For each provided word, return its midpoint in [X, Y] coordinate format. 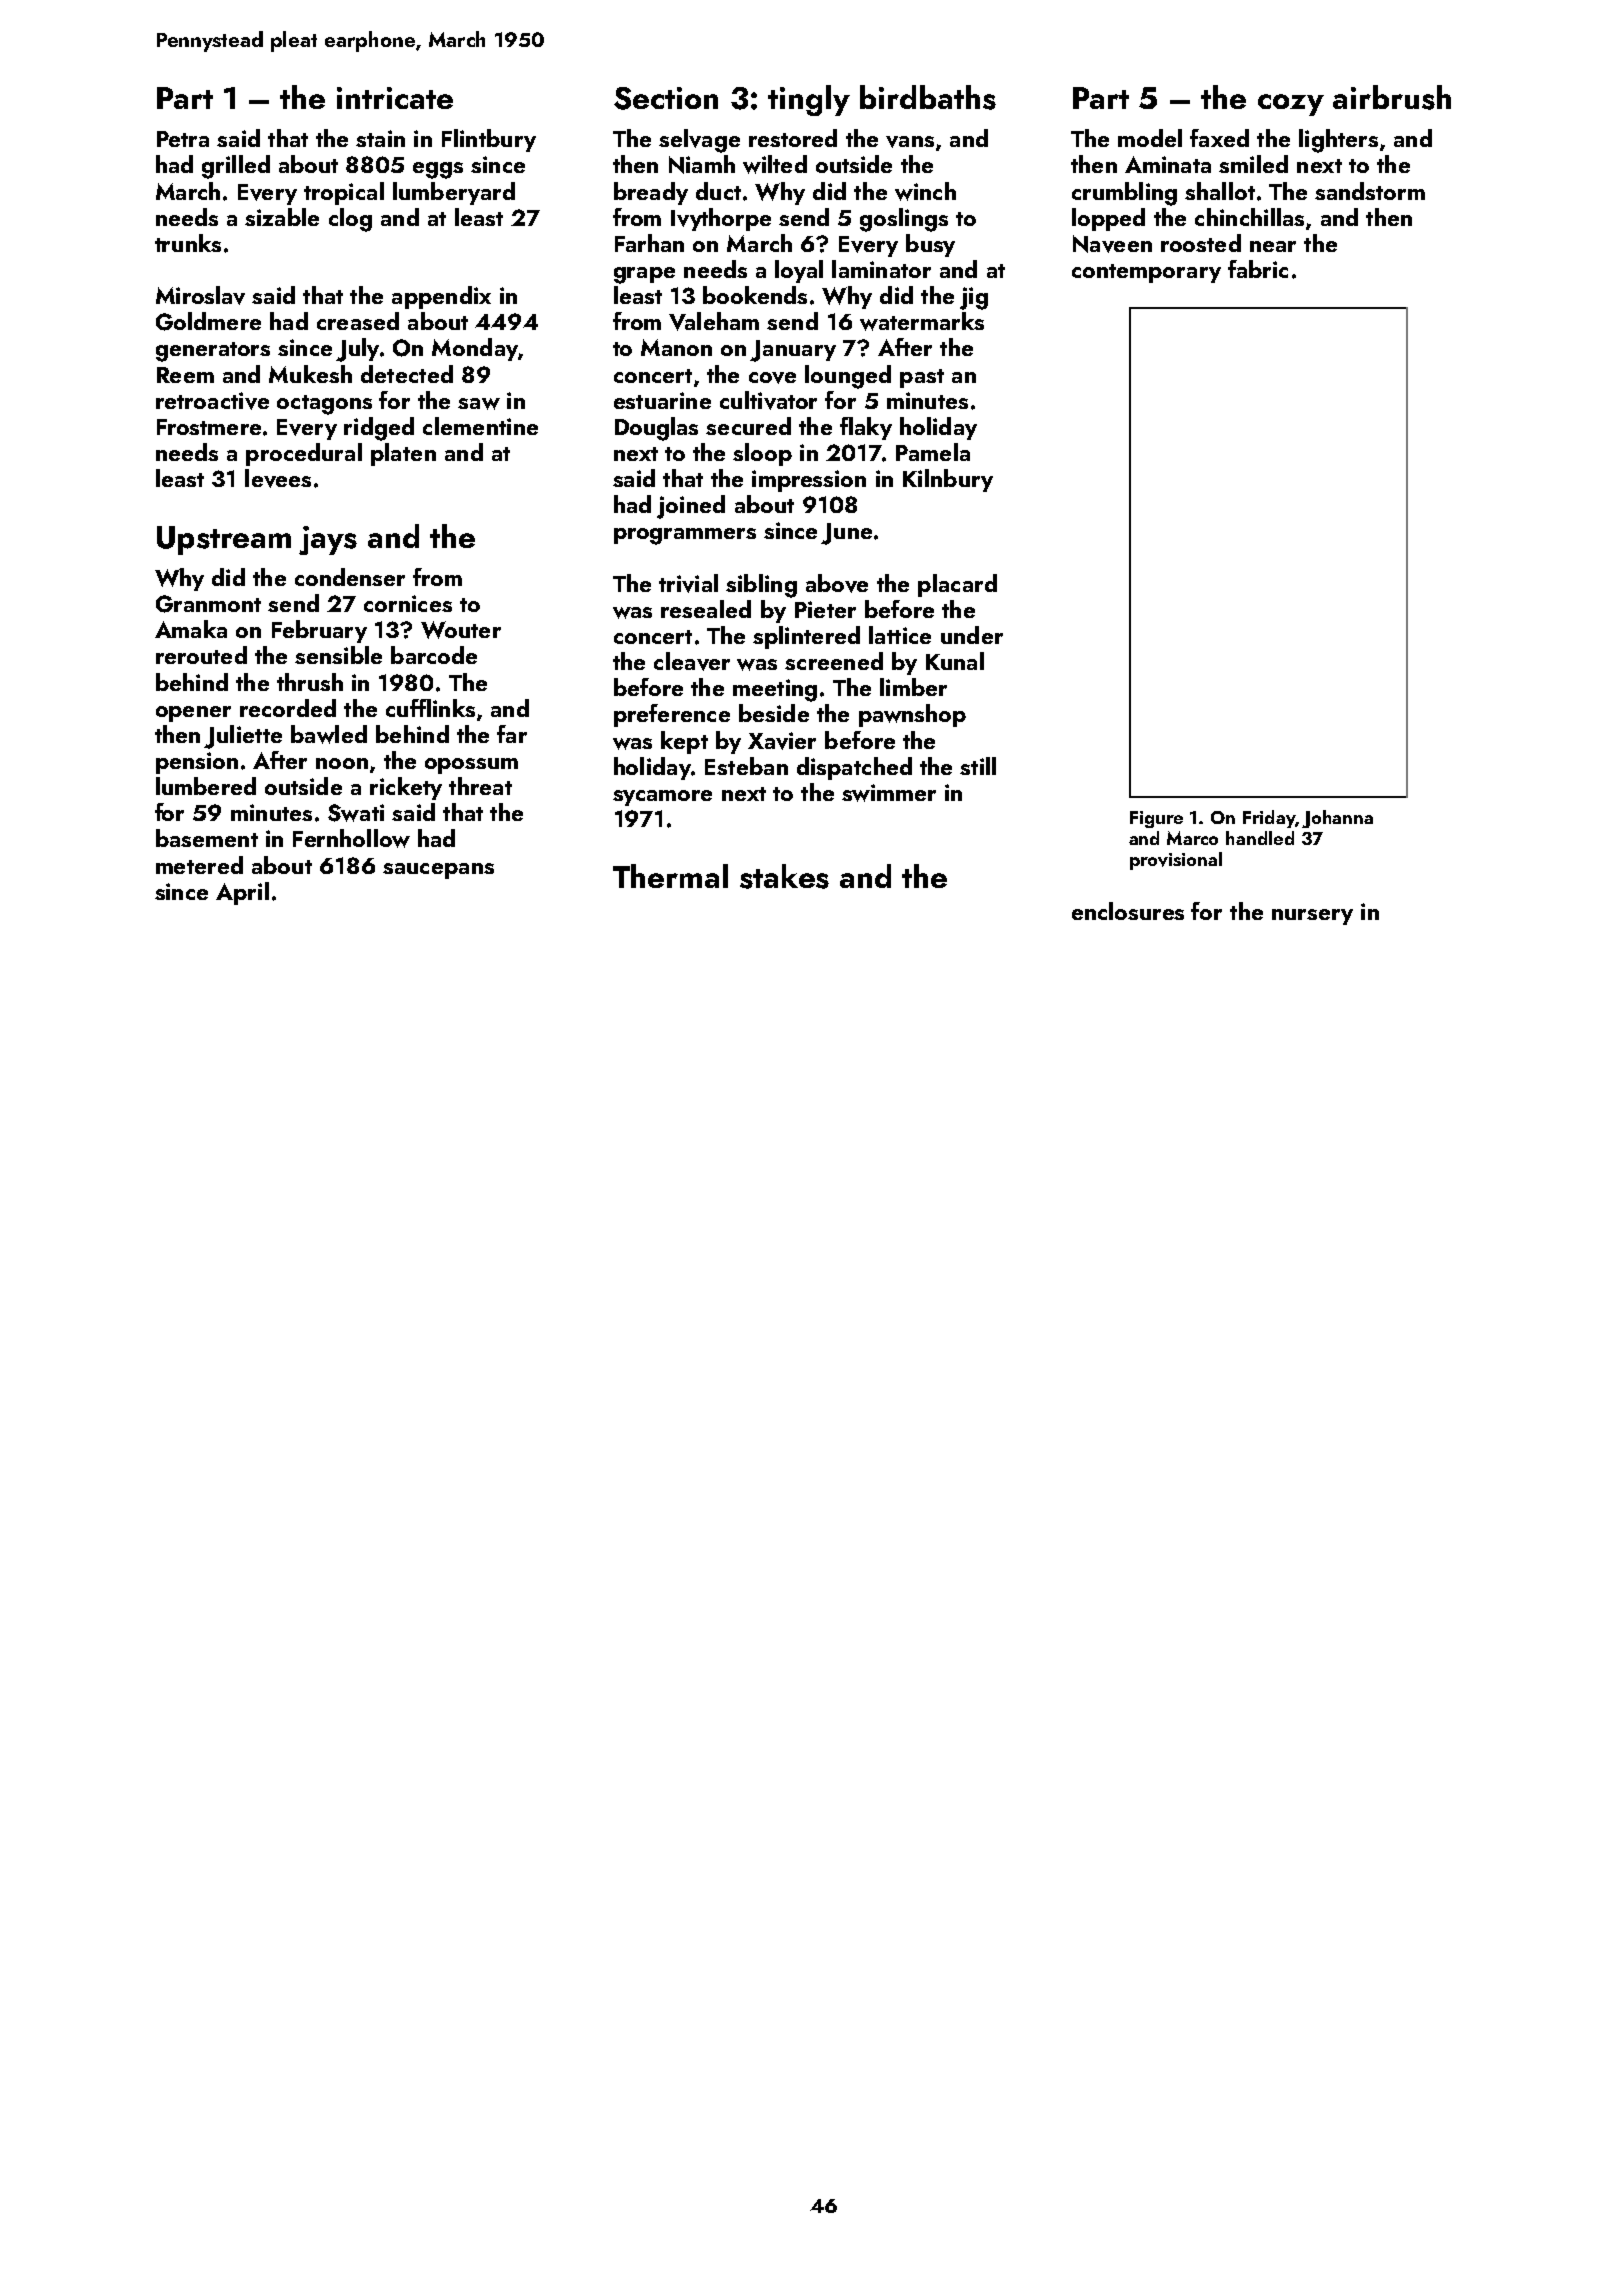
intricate [395, 98]
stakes [784, 876]
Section [666, 98]
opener [193, 714]
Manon [676, 347]
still [978, 766]
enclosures [1128, 911]
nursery [1312, 917]
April [242, 893]
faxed [1219, 138]
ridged [379, 429]
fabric [1258, 269]
